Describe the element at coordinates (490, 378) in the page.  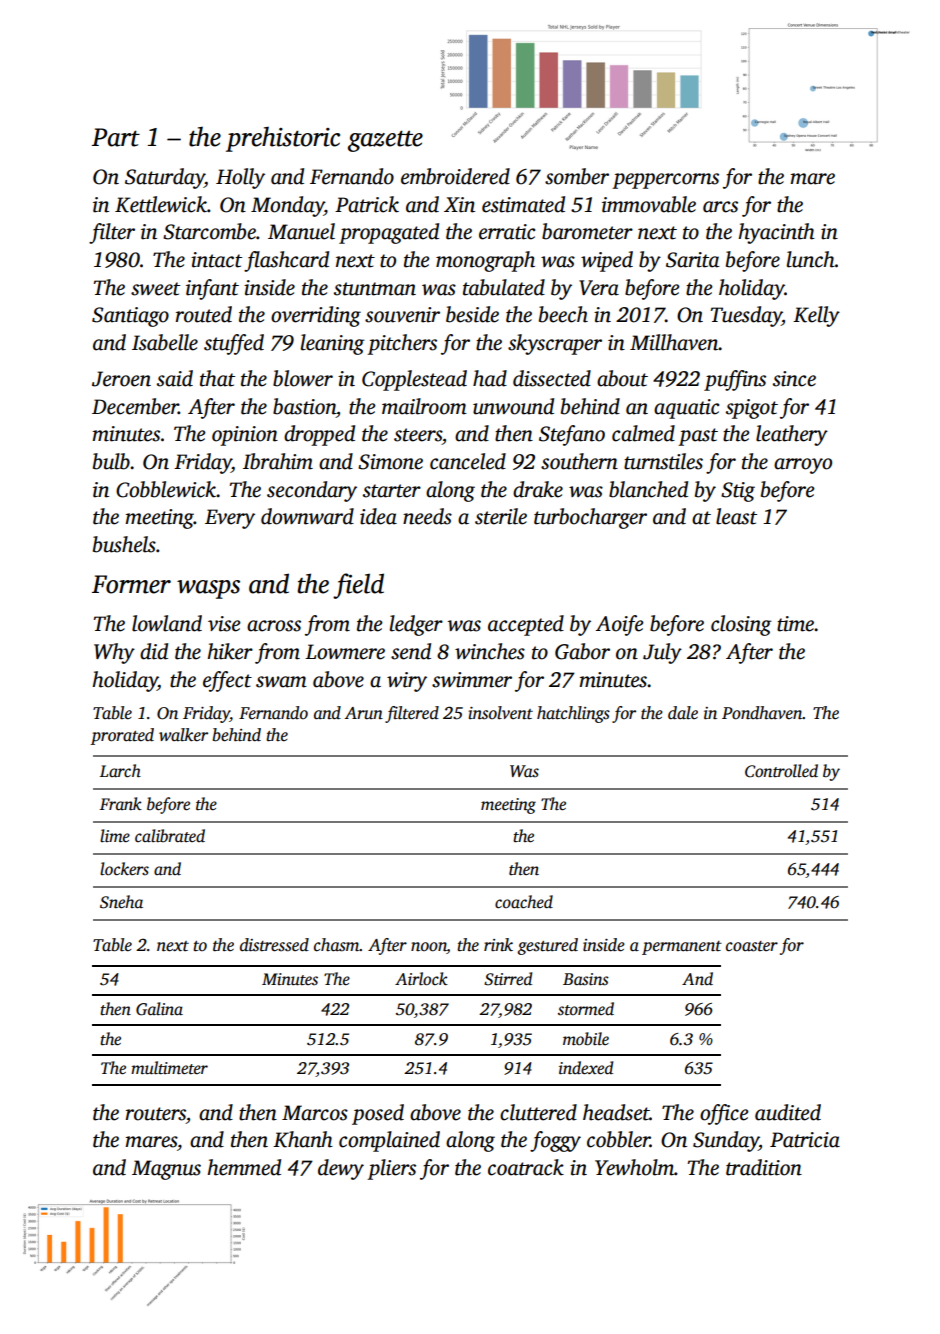
I see `had` at that location.
